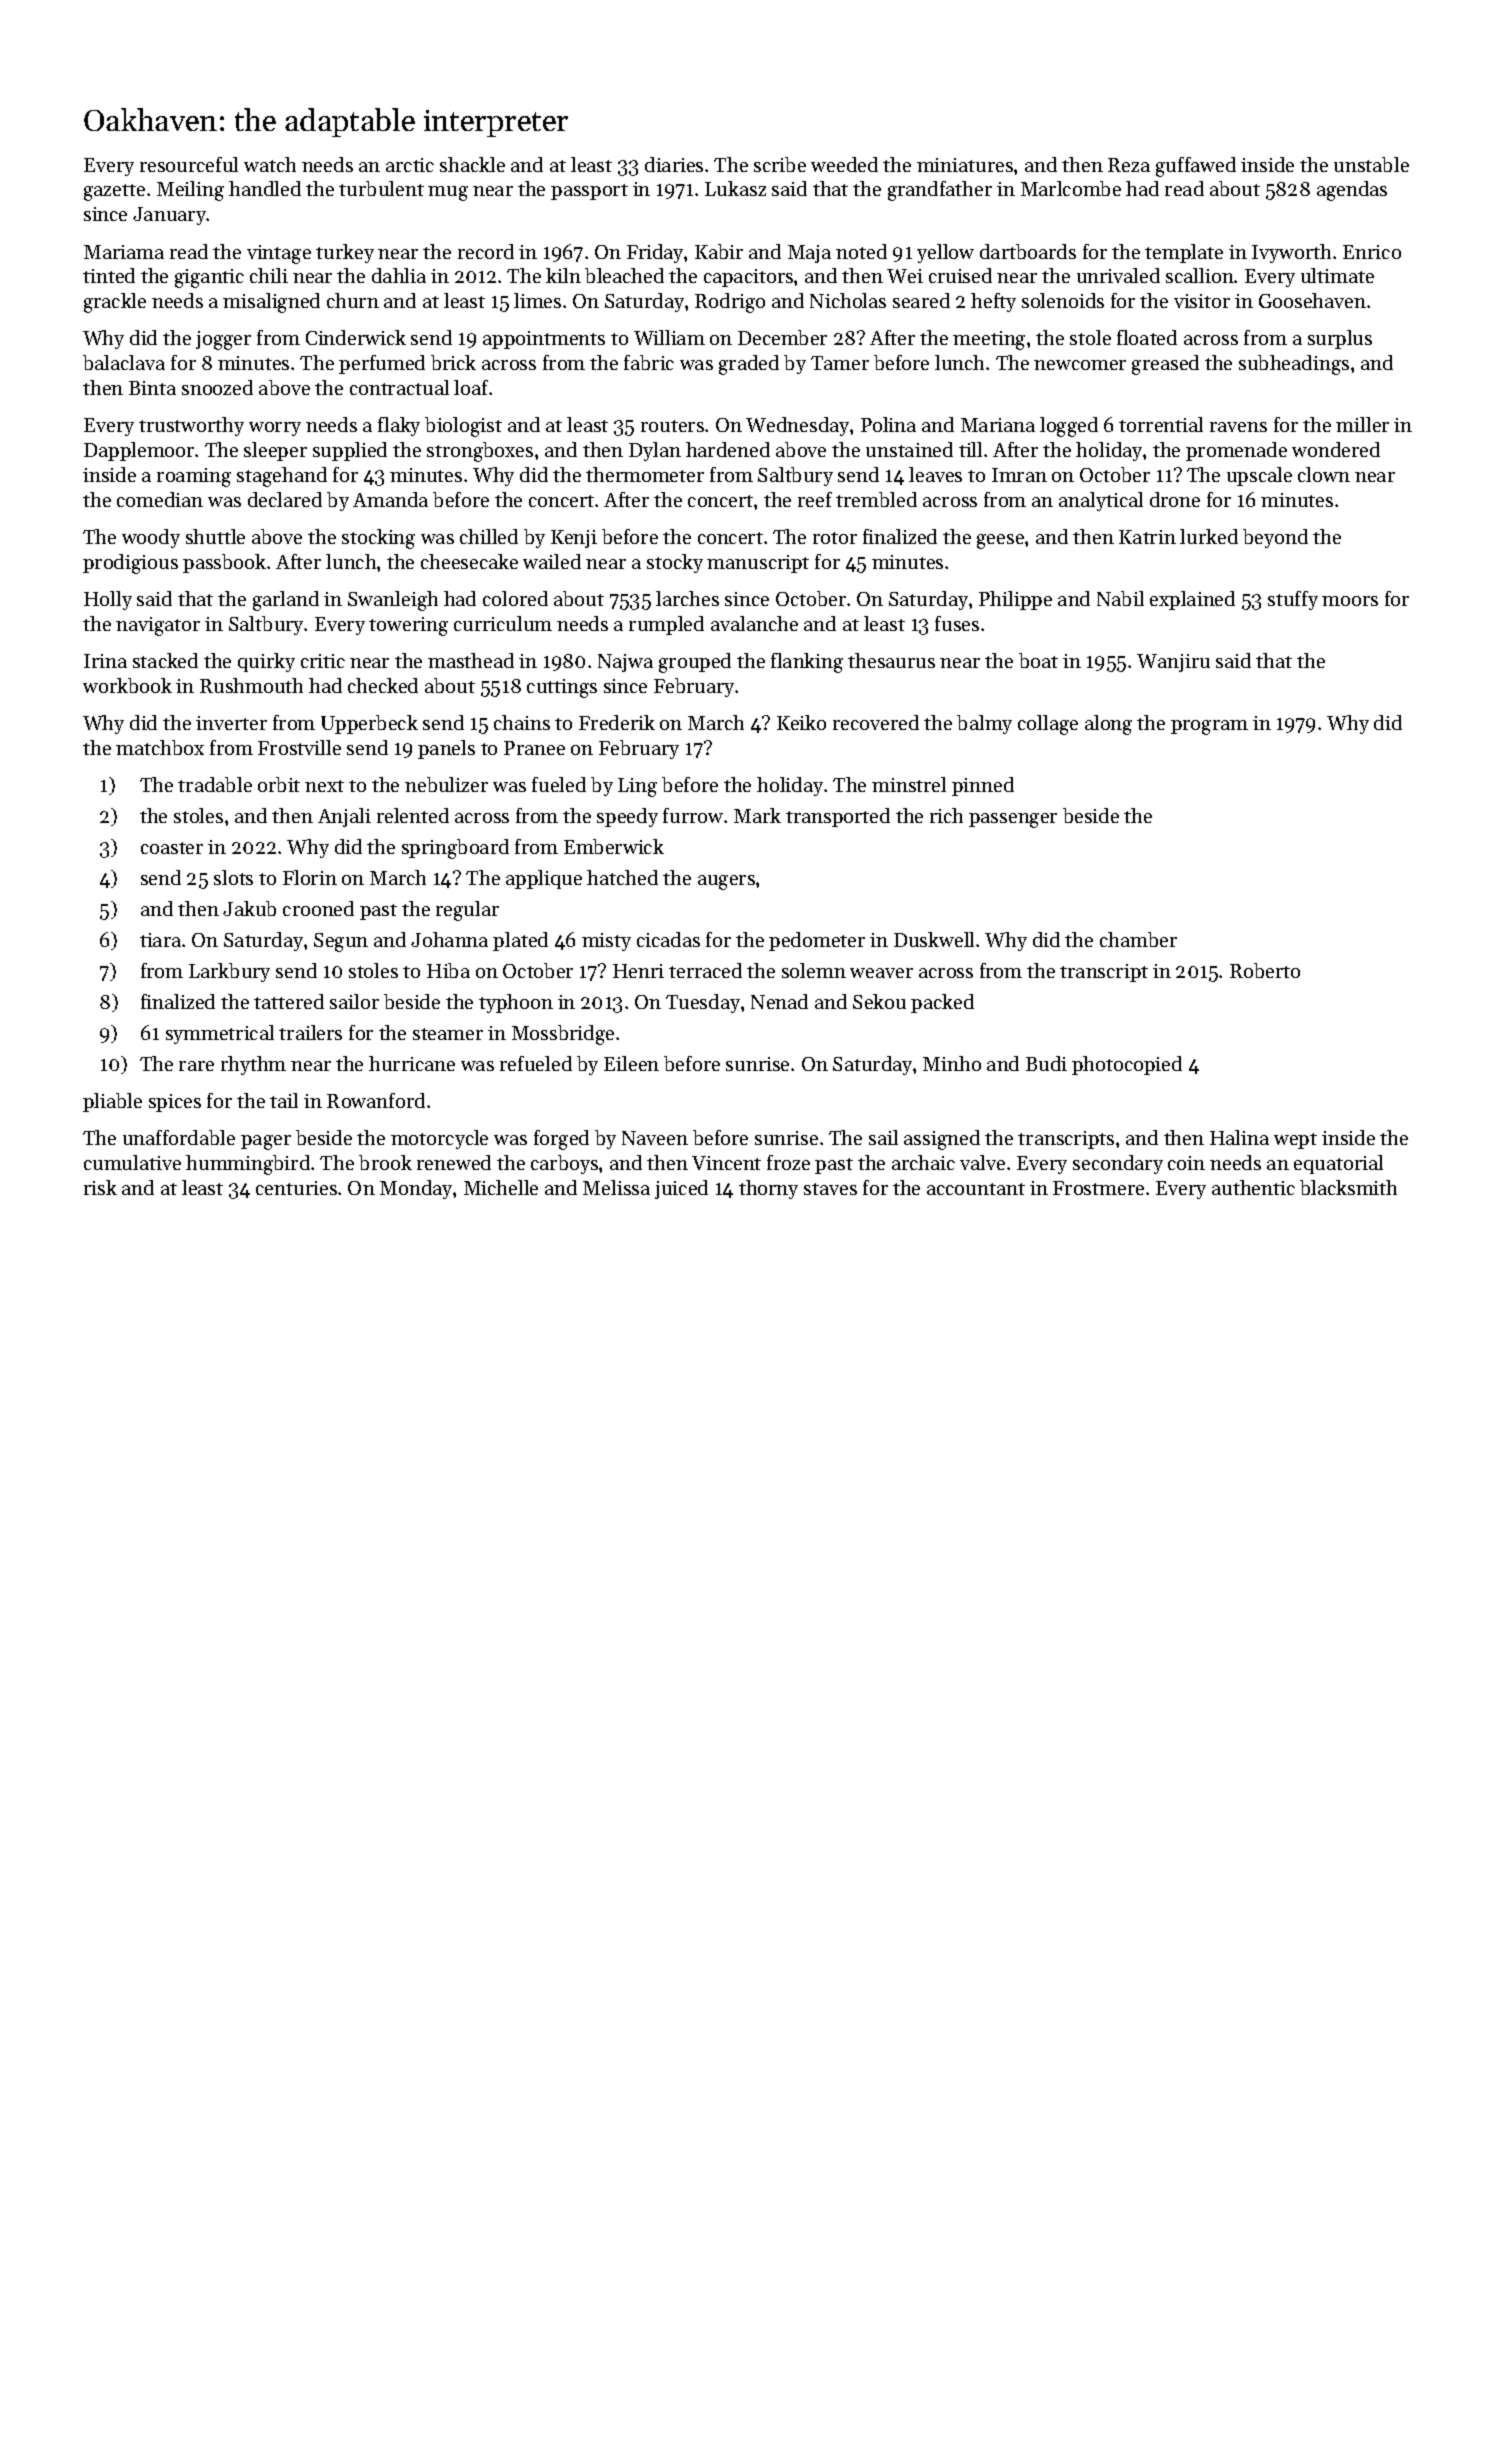 The width and height of the document is (1496, 2464). I want to click on biologist, so click(463, 427).
